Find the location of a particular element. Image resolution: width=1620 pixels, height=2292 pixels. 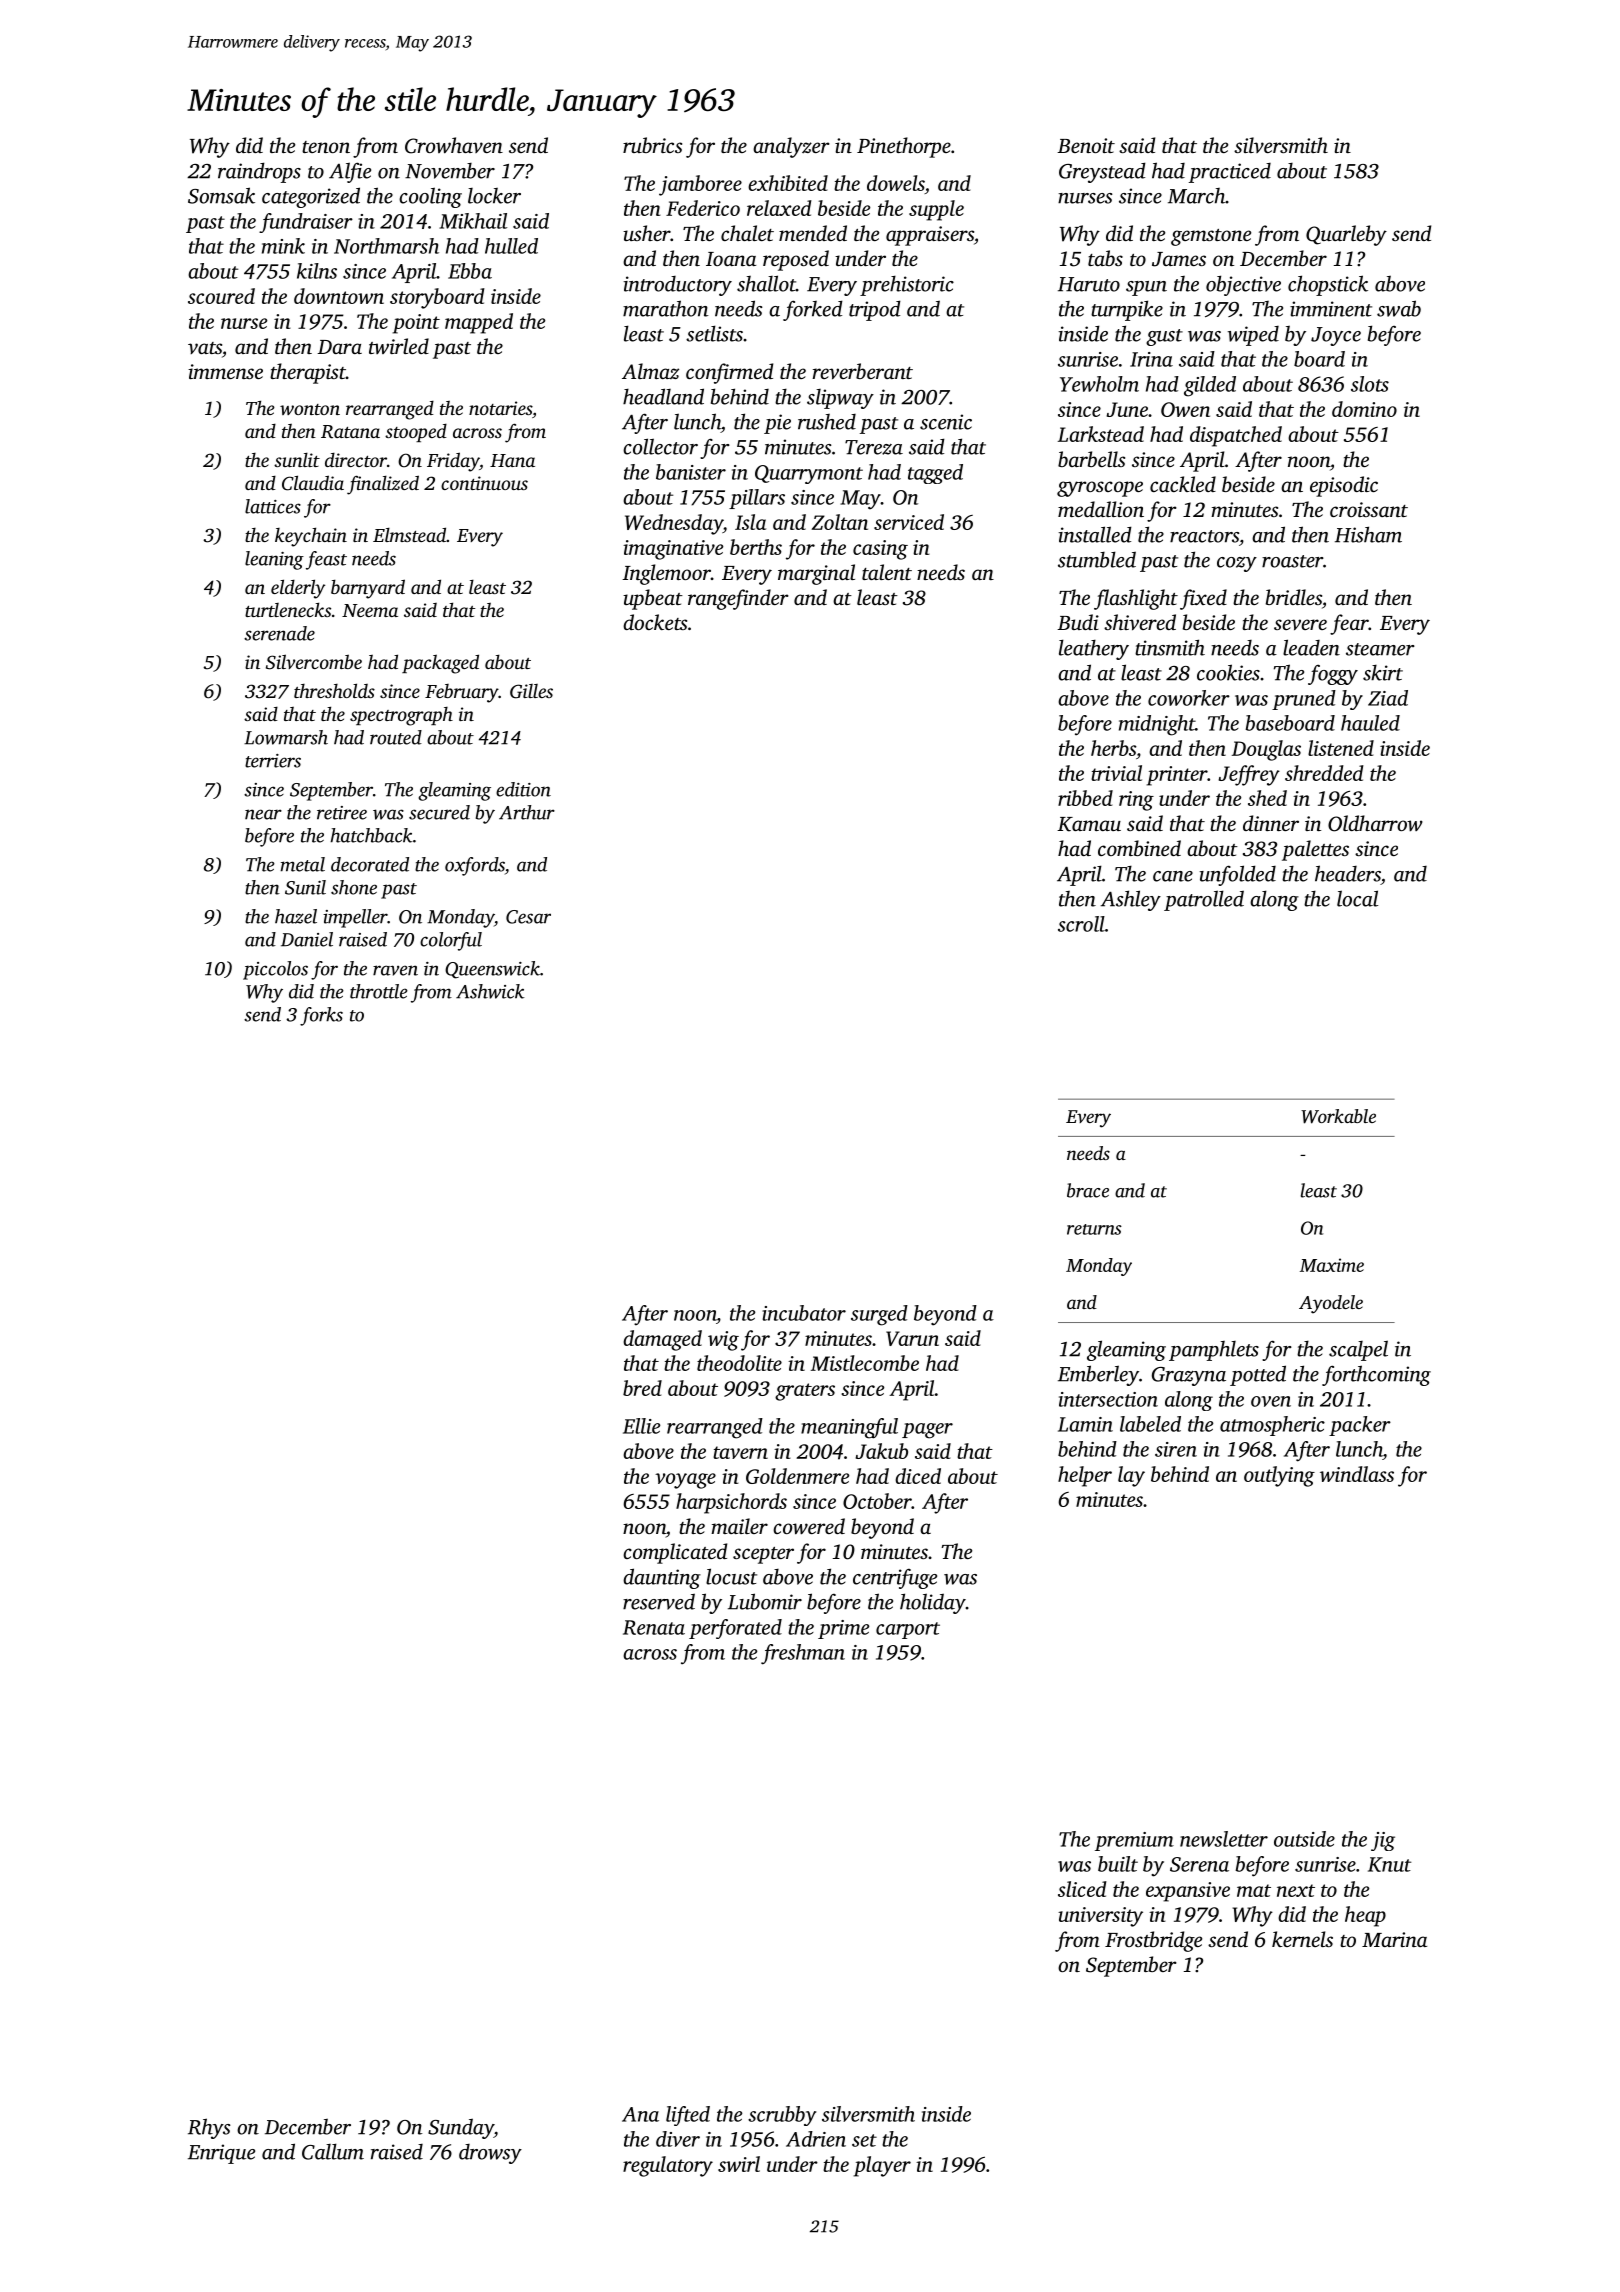

patrolled is located at coordinates (1204, 900).
